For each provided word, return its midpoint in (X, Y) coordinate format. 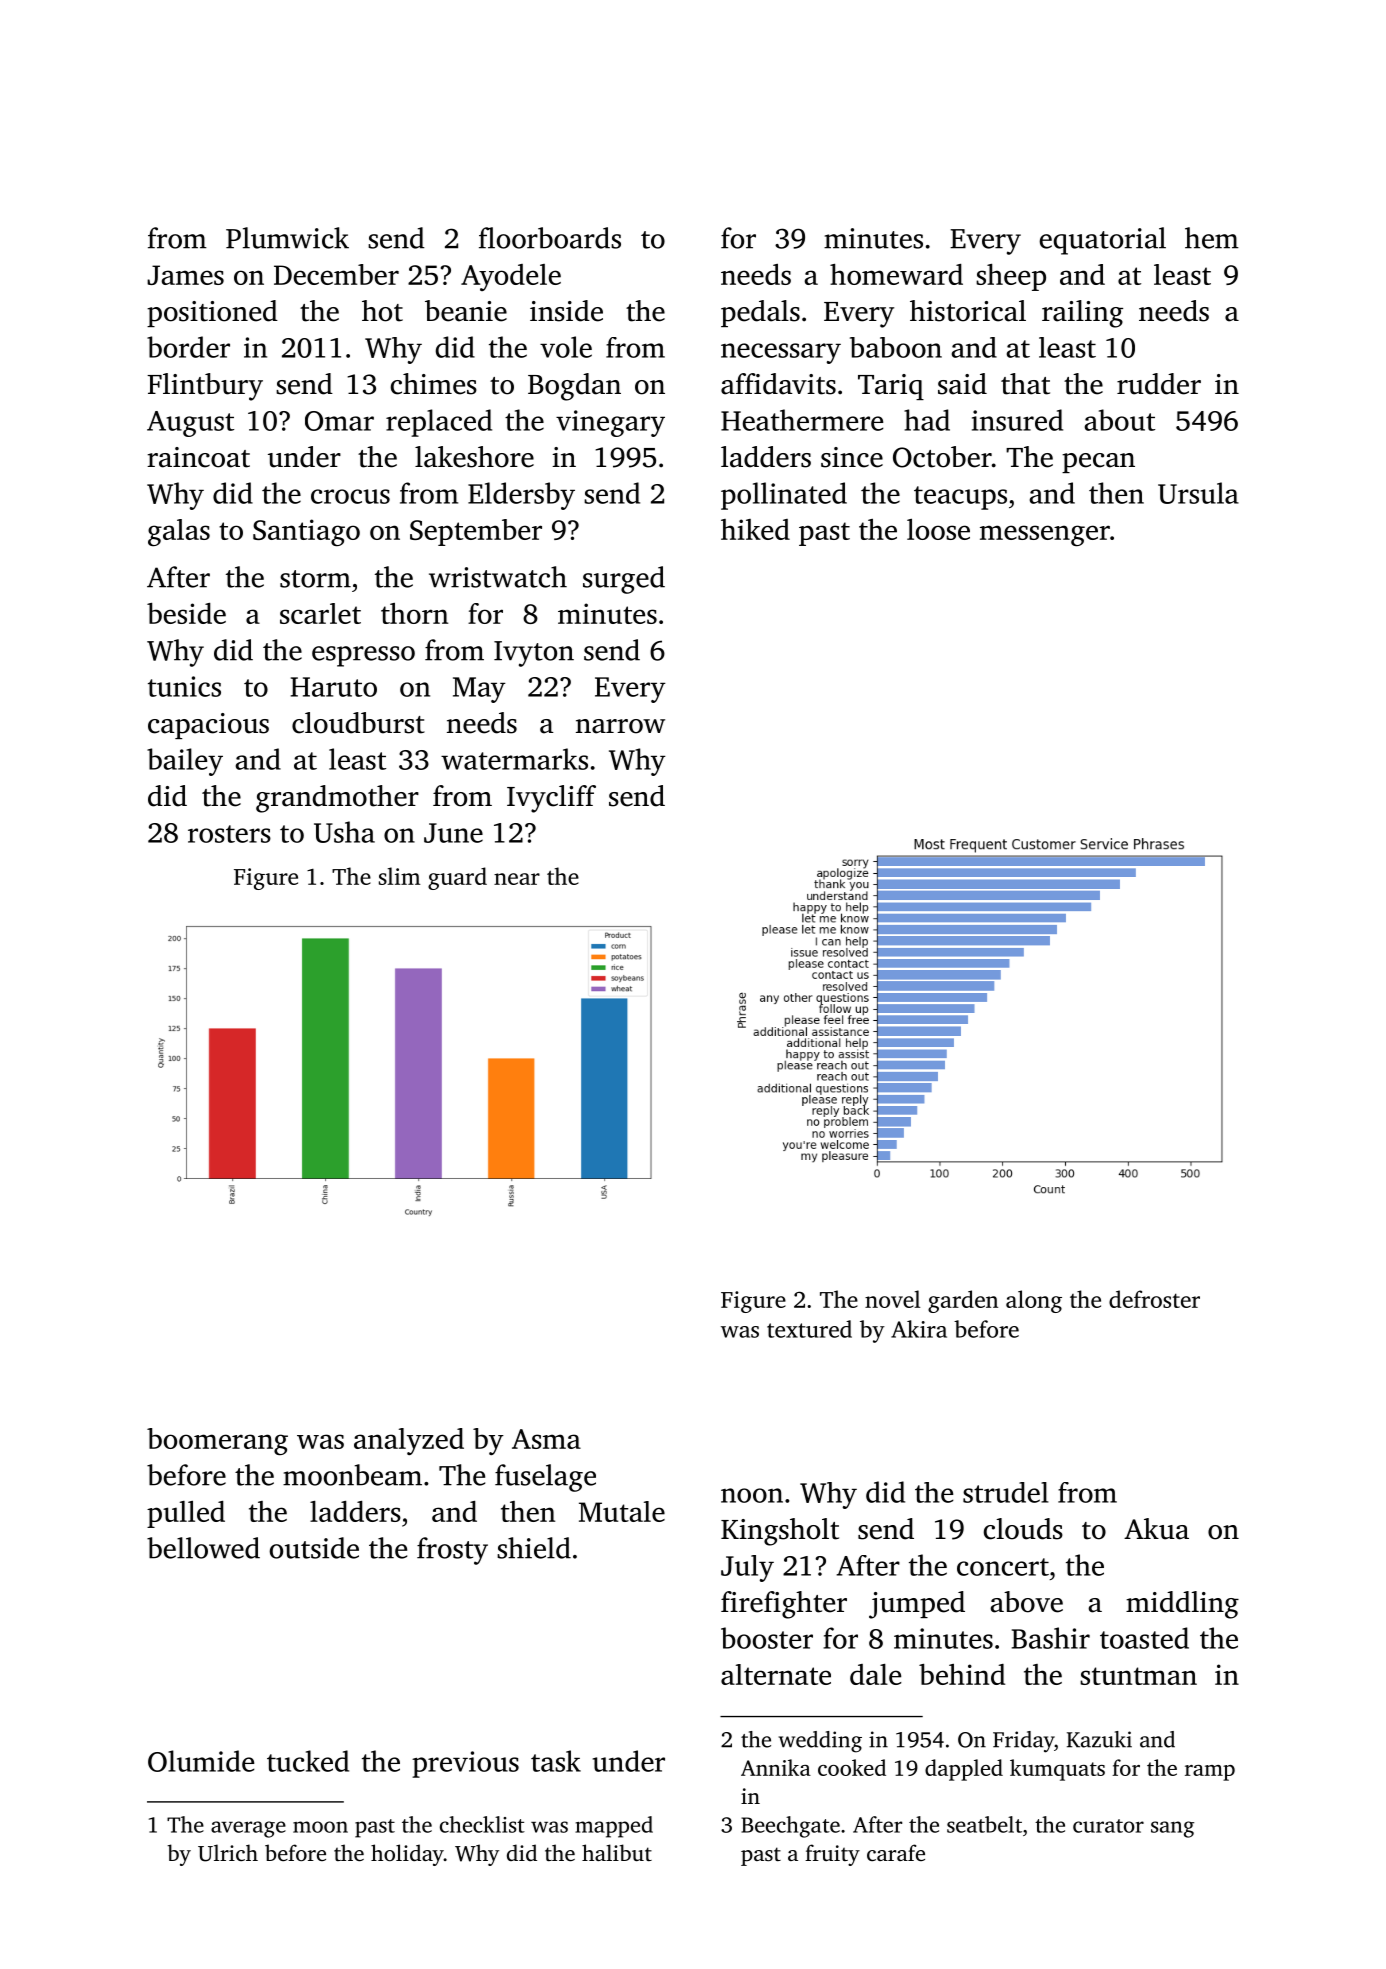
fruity (832, 1855)
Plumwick (287, 238)
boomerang (217, 1441)
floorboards (550, 238)
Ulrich (228, 1853)
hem (1212, 238)
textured (809, 1329)
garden (963, 1301)
